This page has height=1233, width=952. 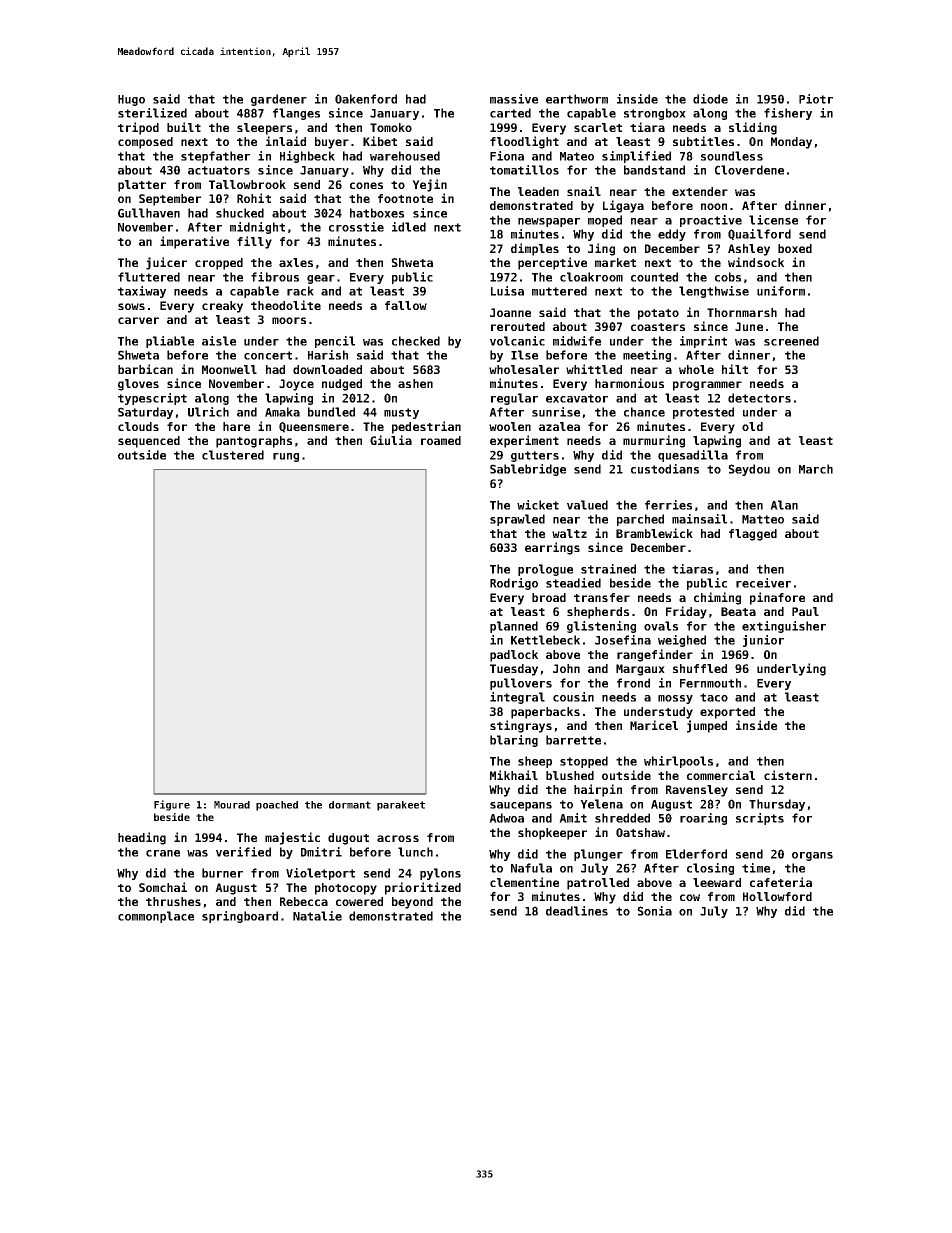 What do you see at coordinates (654, 441) in the page?
I see `murmuring` at bounding box center [654, 441].
